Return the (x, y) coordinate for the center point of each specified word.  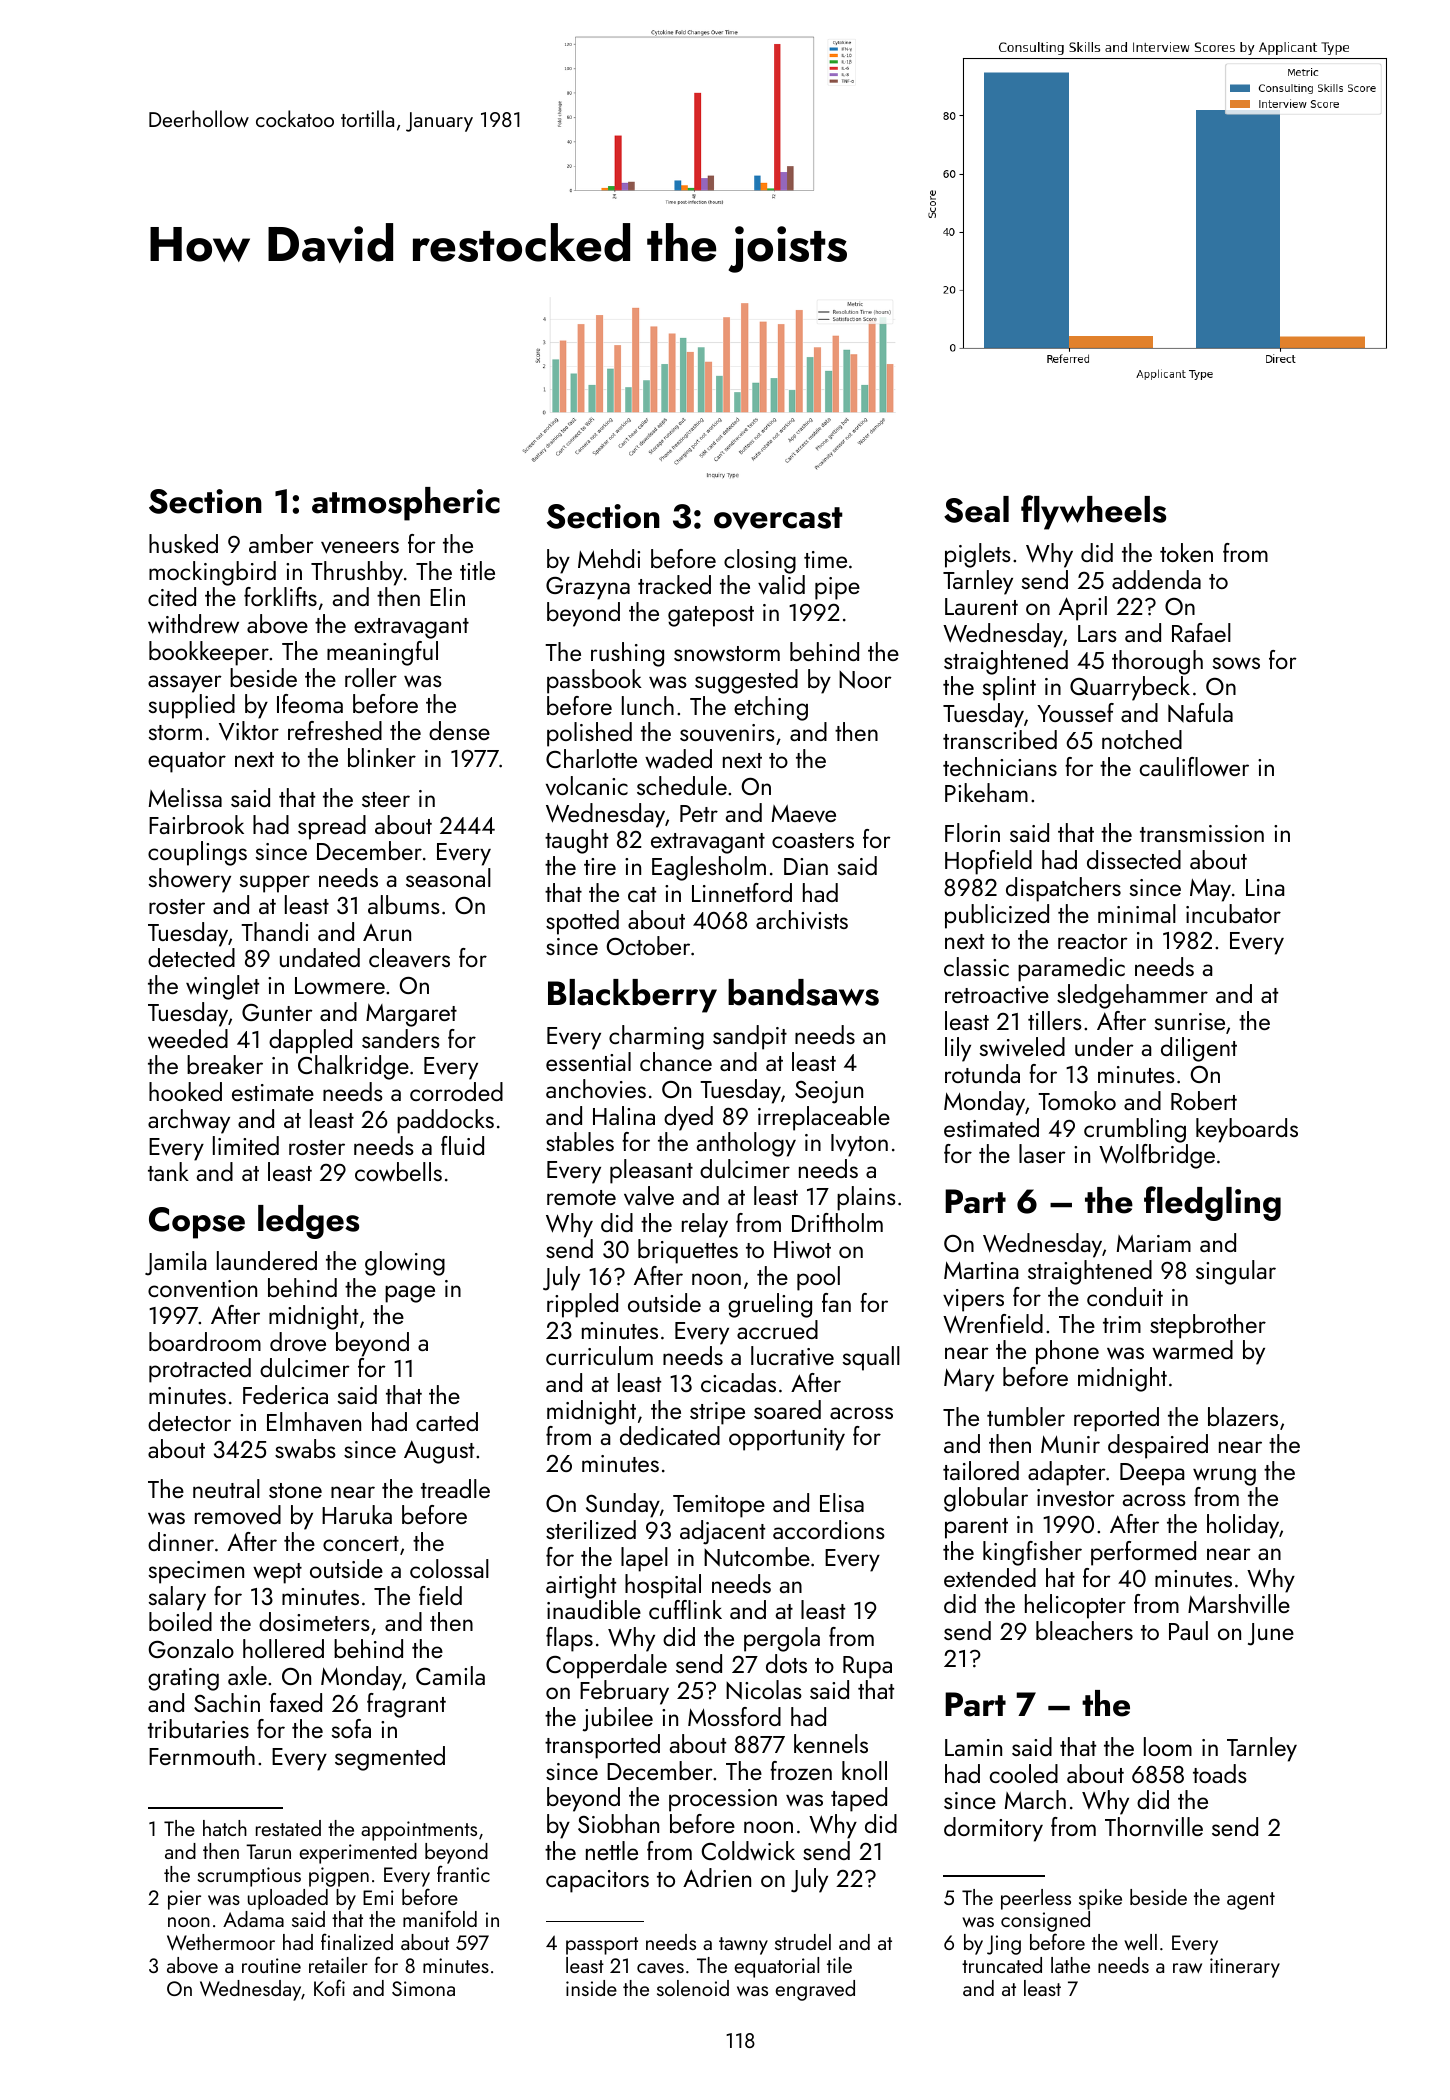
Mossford (734, 1716)
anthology (746, 1144)
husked (183, 543)
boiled (180, 1621)
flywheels (1093, 512)
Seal (976, 509)
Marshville (1239, 1604)
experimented (358, 1853)
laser (1042, 1153)
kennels (831, 1743)
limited (246, 1145)
